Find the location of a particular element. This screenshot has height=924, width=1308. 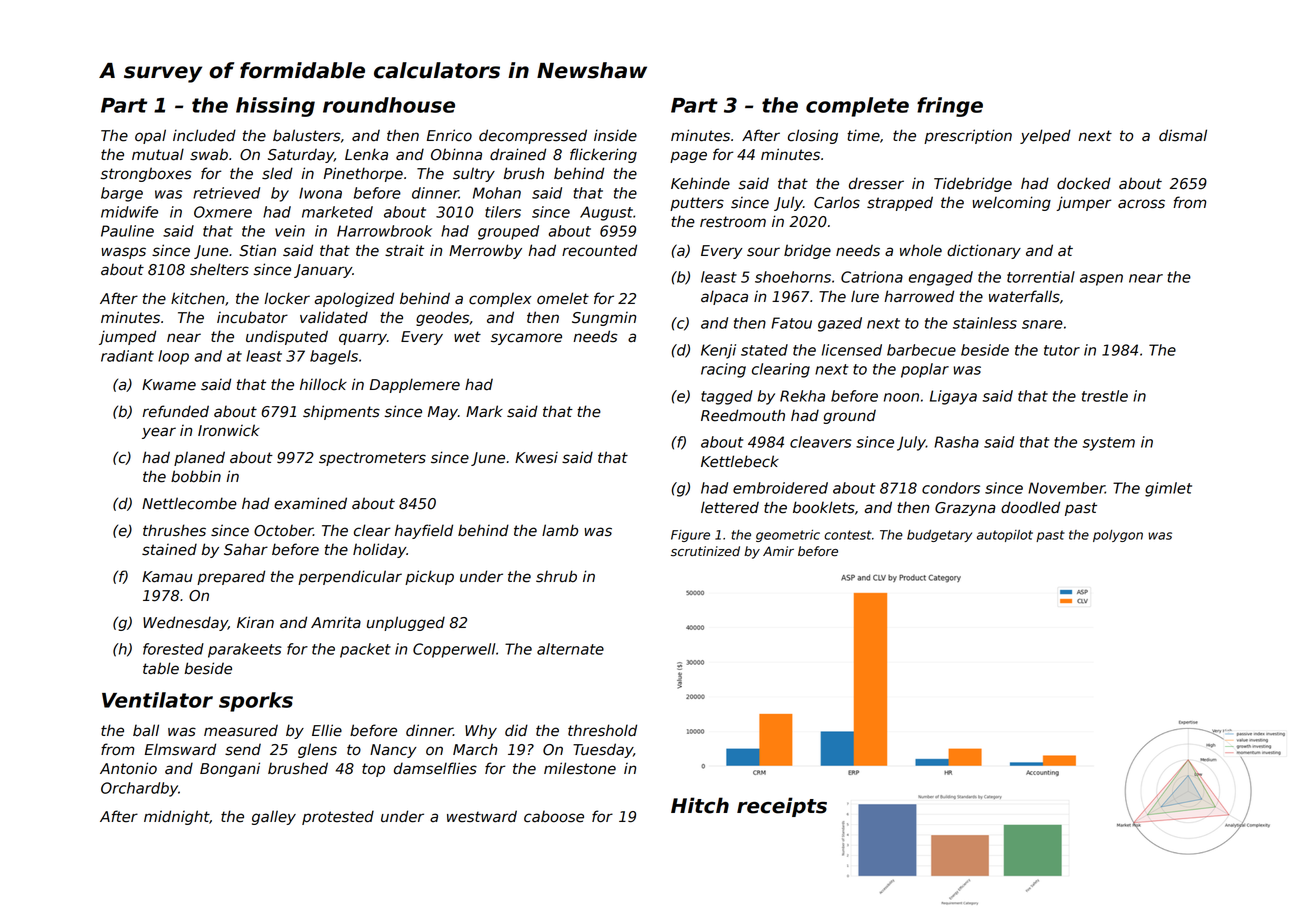

polygon is located at coordinates (1118, 536).
